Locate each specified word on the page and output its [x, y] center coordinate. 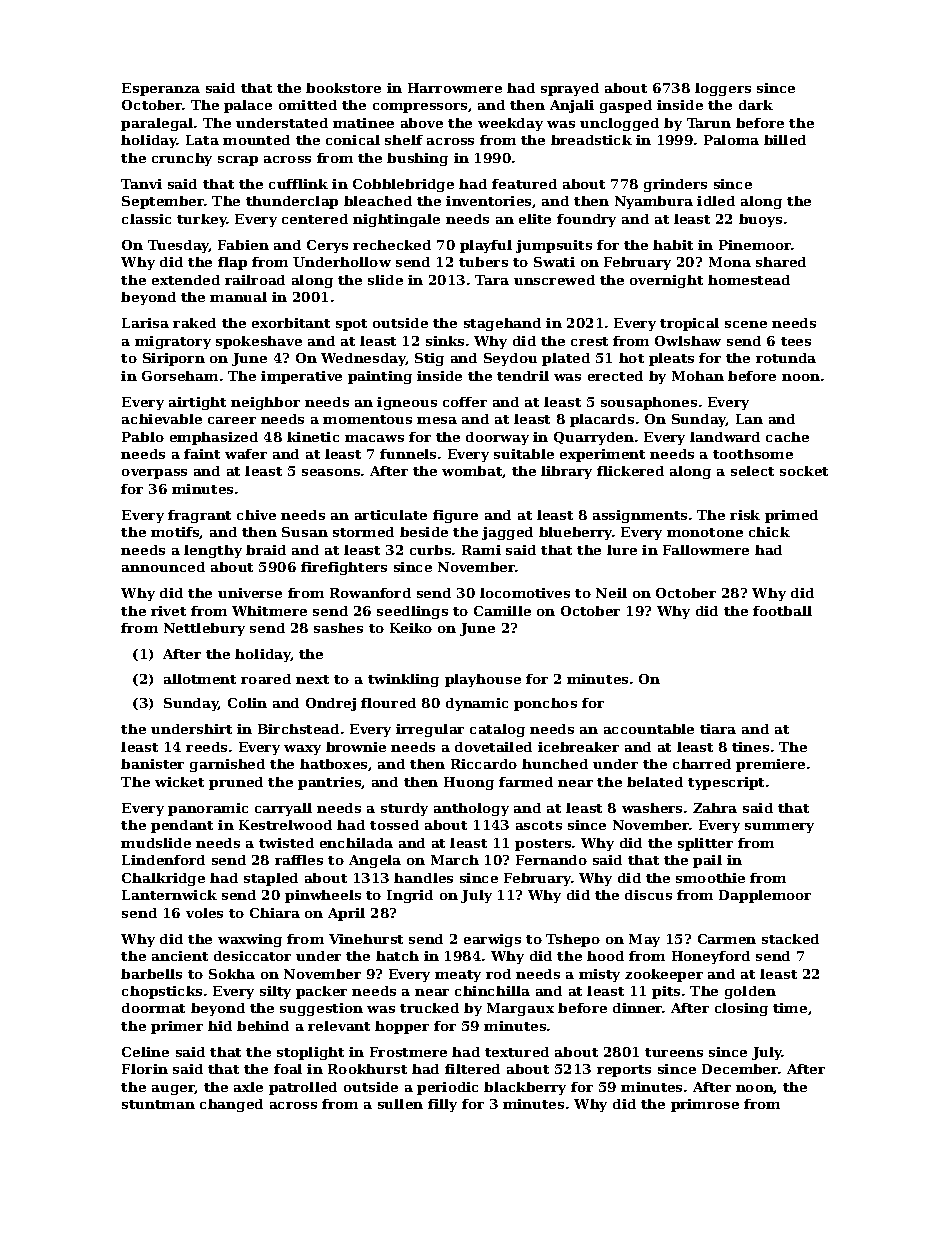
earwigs [492, 940]
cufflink [298, 184]
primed [791, 516]
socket [804, 471]
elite [535, 219]
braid [266, 550]
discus [648, 895]
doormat [153, 1008]
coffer [465, 402]
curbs [430, 550]
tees [796, 341]
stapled [271, 879]
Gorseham [180, 376]
